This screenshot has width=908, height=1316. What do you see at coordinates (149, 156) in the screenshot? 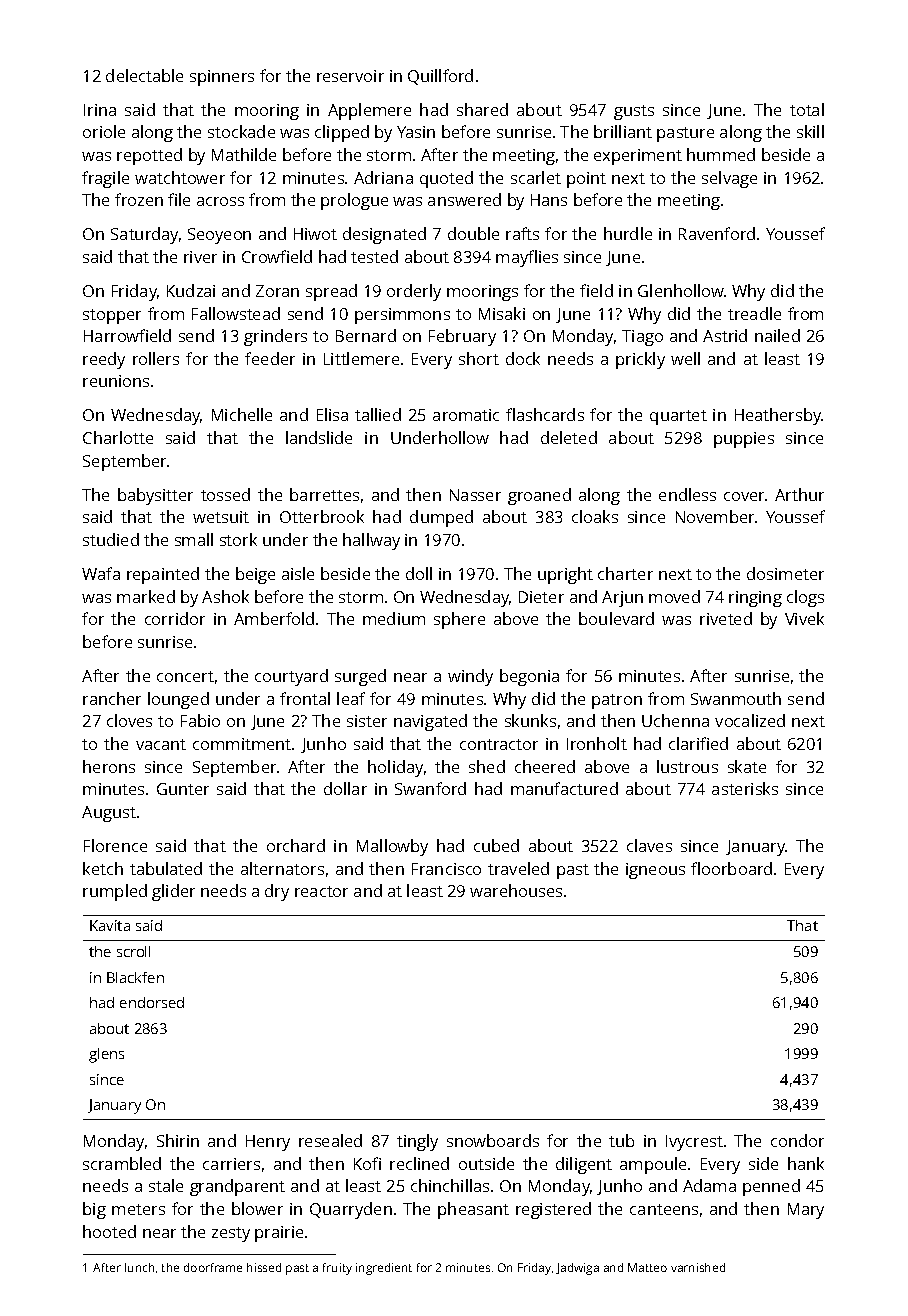
I see `repotted` at bounding box center [149, 156].
